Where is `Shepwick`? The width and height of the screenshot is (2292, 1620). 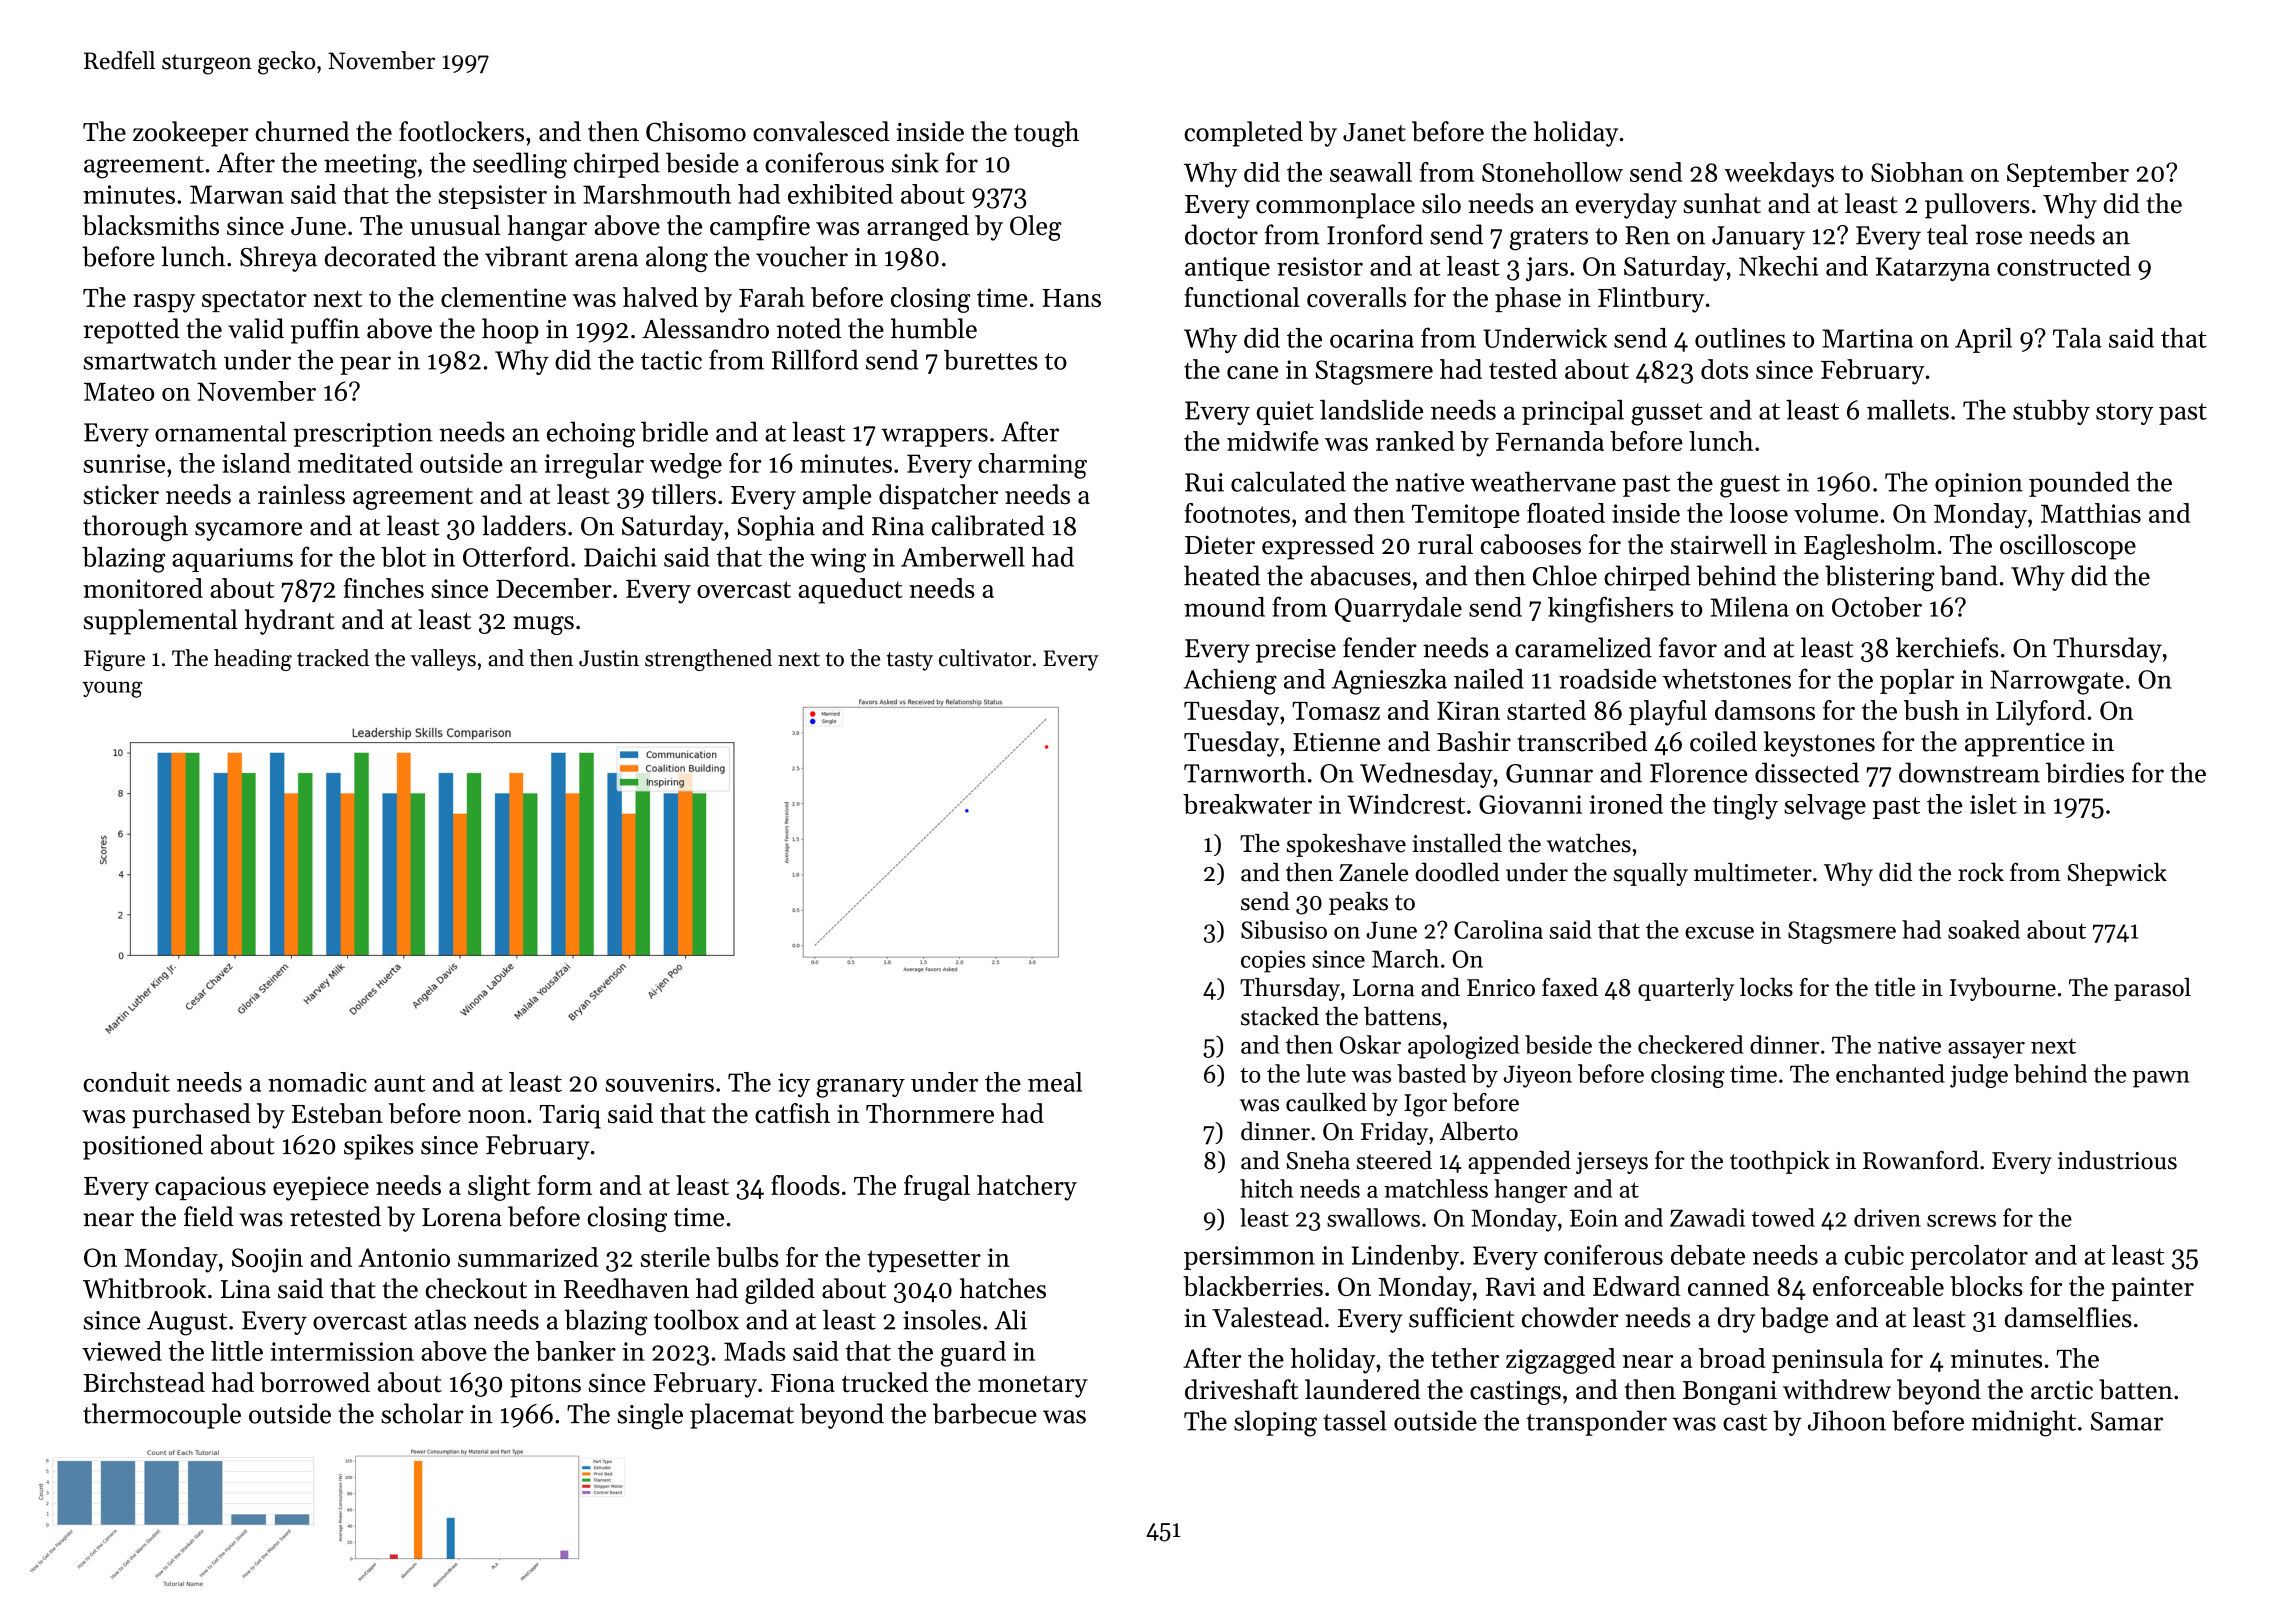
Shepwick is located at coordinates (2117, 874).
